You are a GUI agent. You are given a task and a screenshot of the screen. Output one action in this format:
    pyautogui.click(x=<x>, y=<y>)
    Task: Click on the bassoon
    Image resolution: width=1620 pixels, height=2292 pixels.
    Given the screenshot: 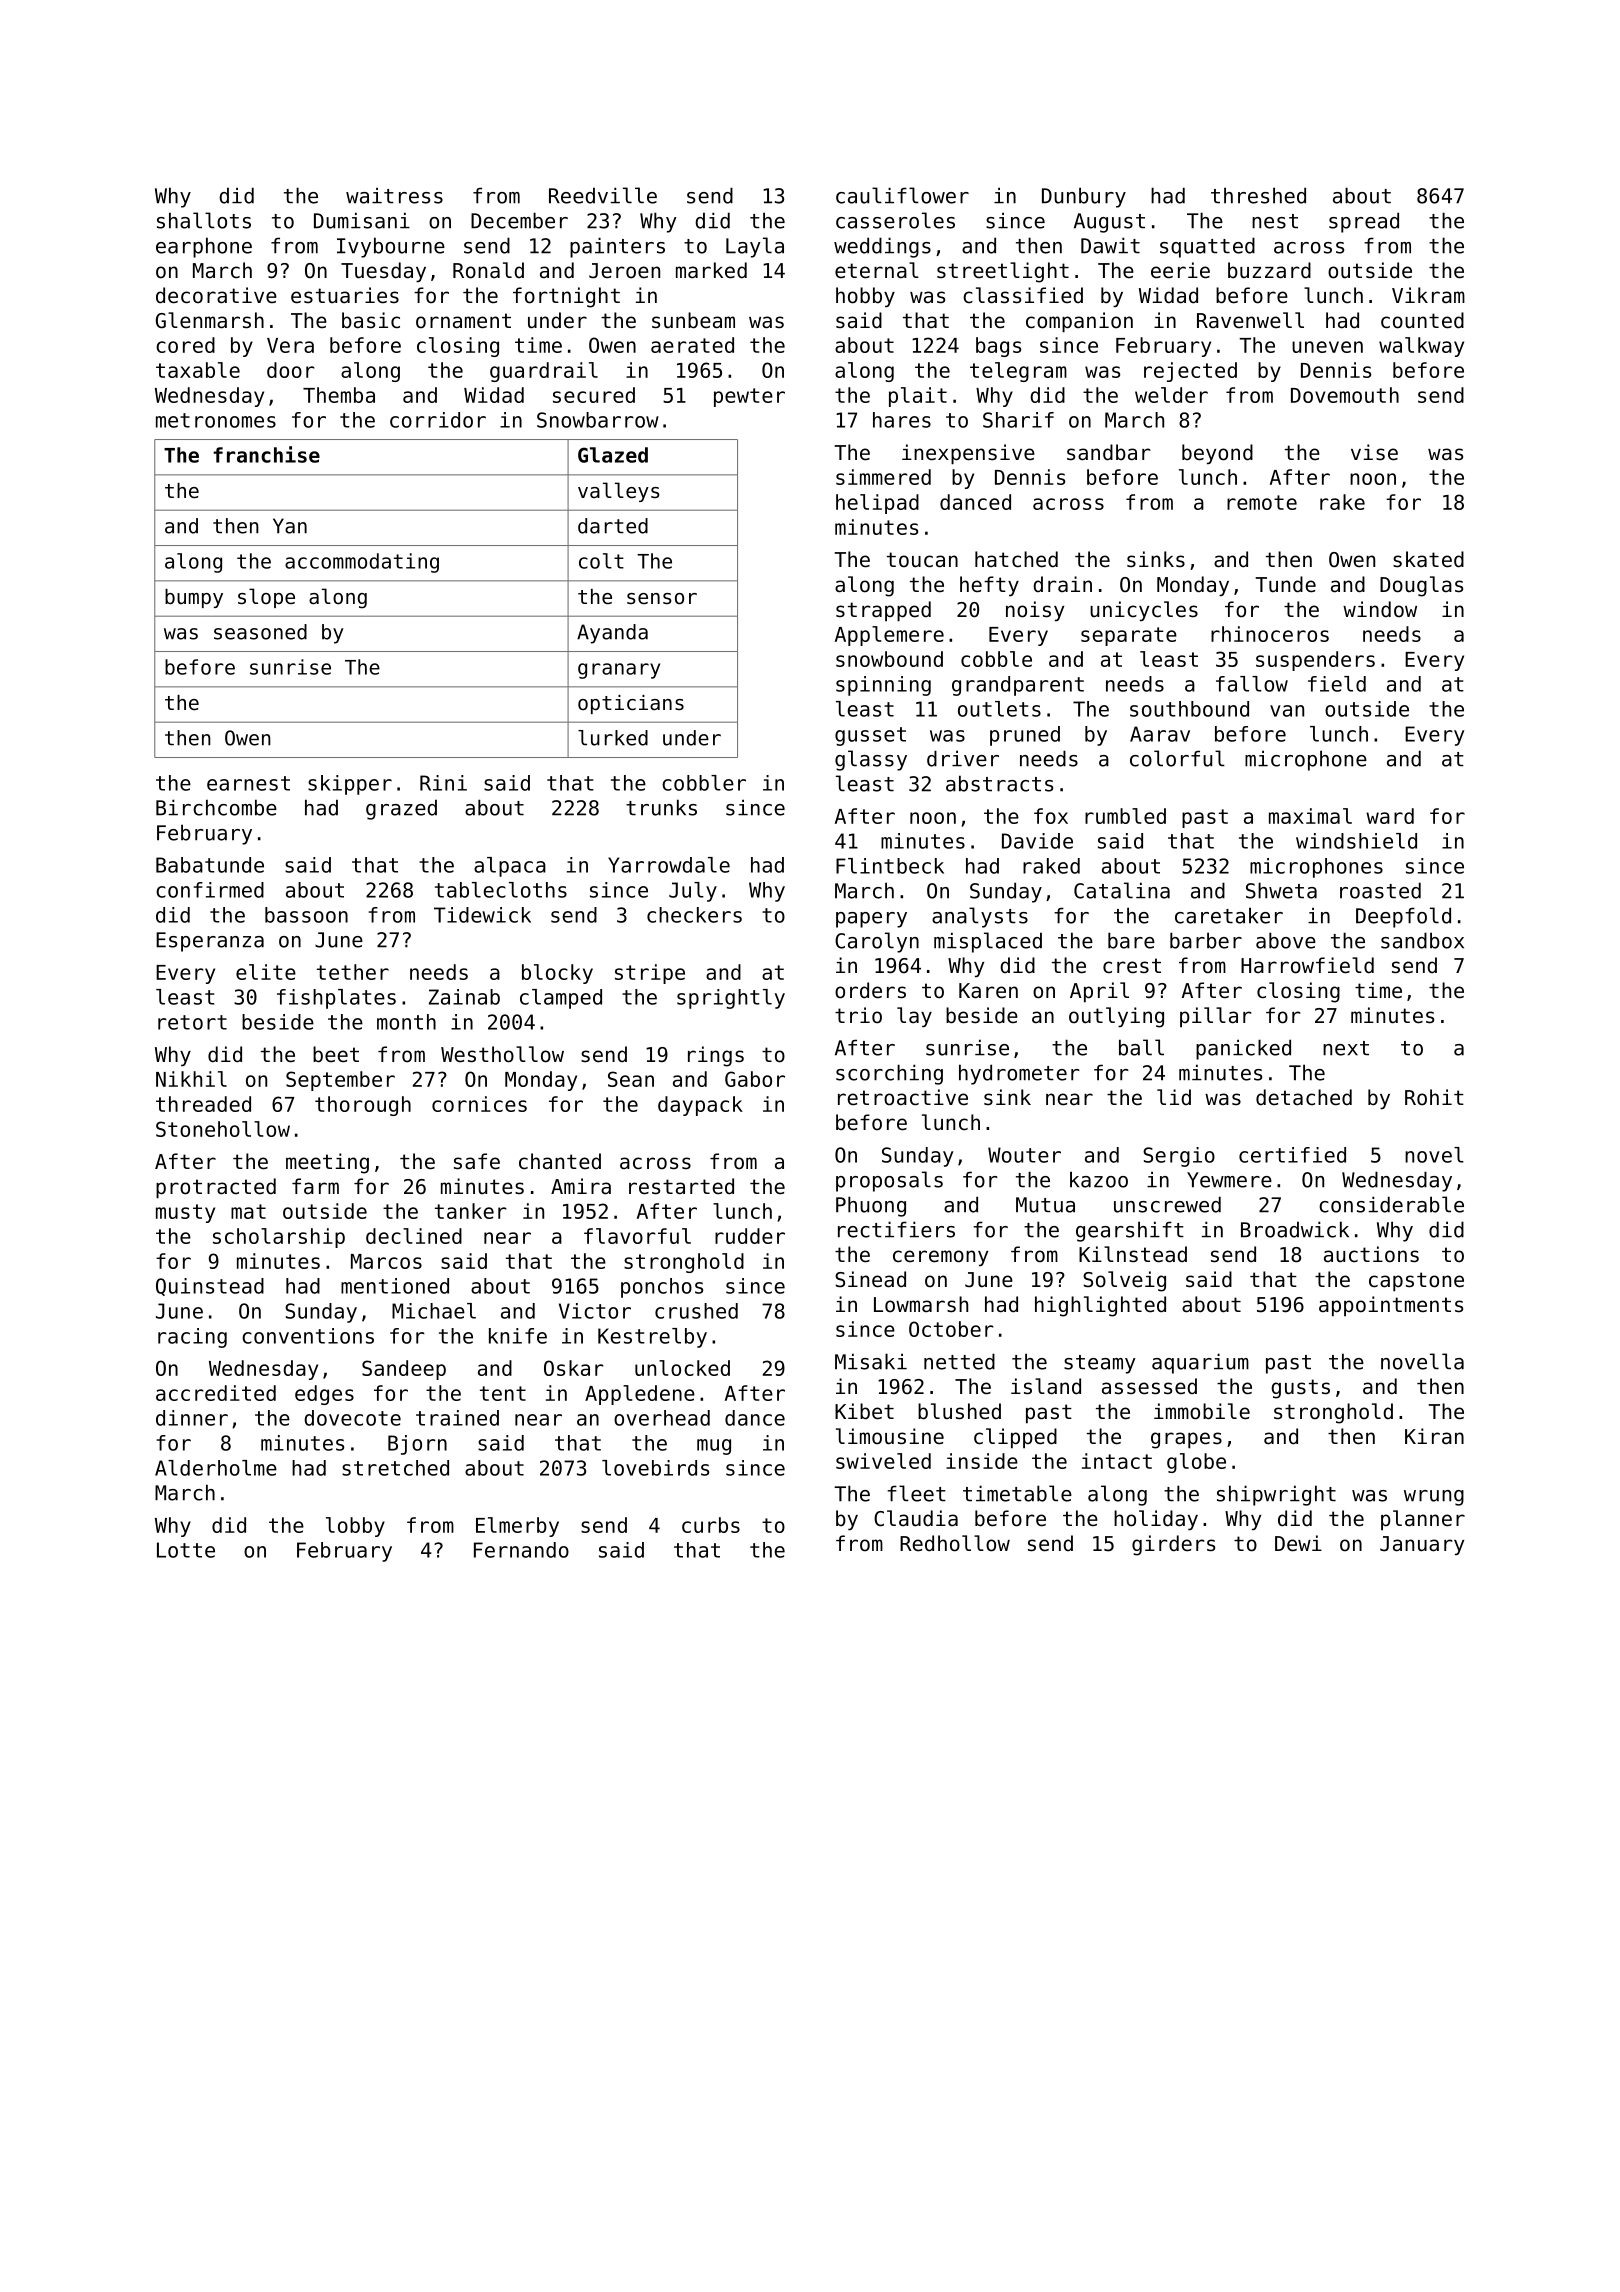 What is the action you would take?
    pyautogui.click(x=306, y=915)
